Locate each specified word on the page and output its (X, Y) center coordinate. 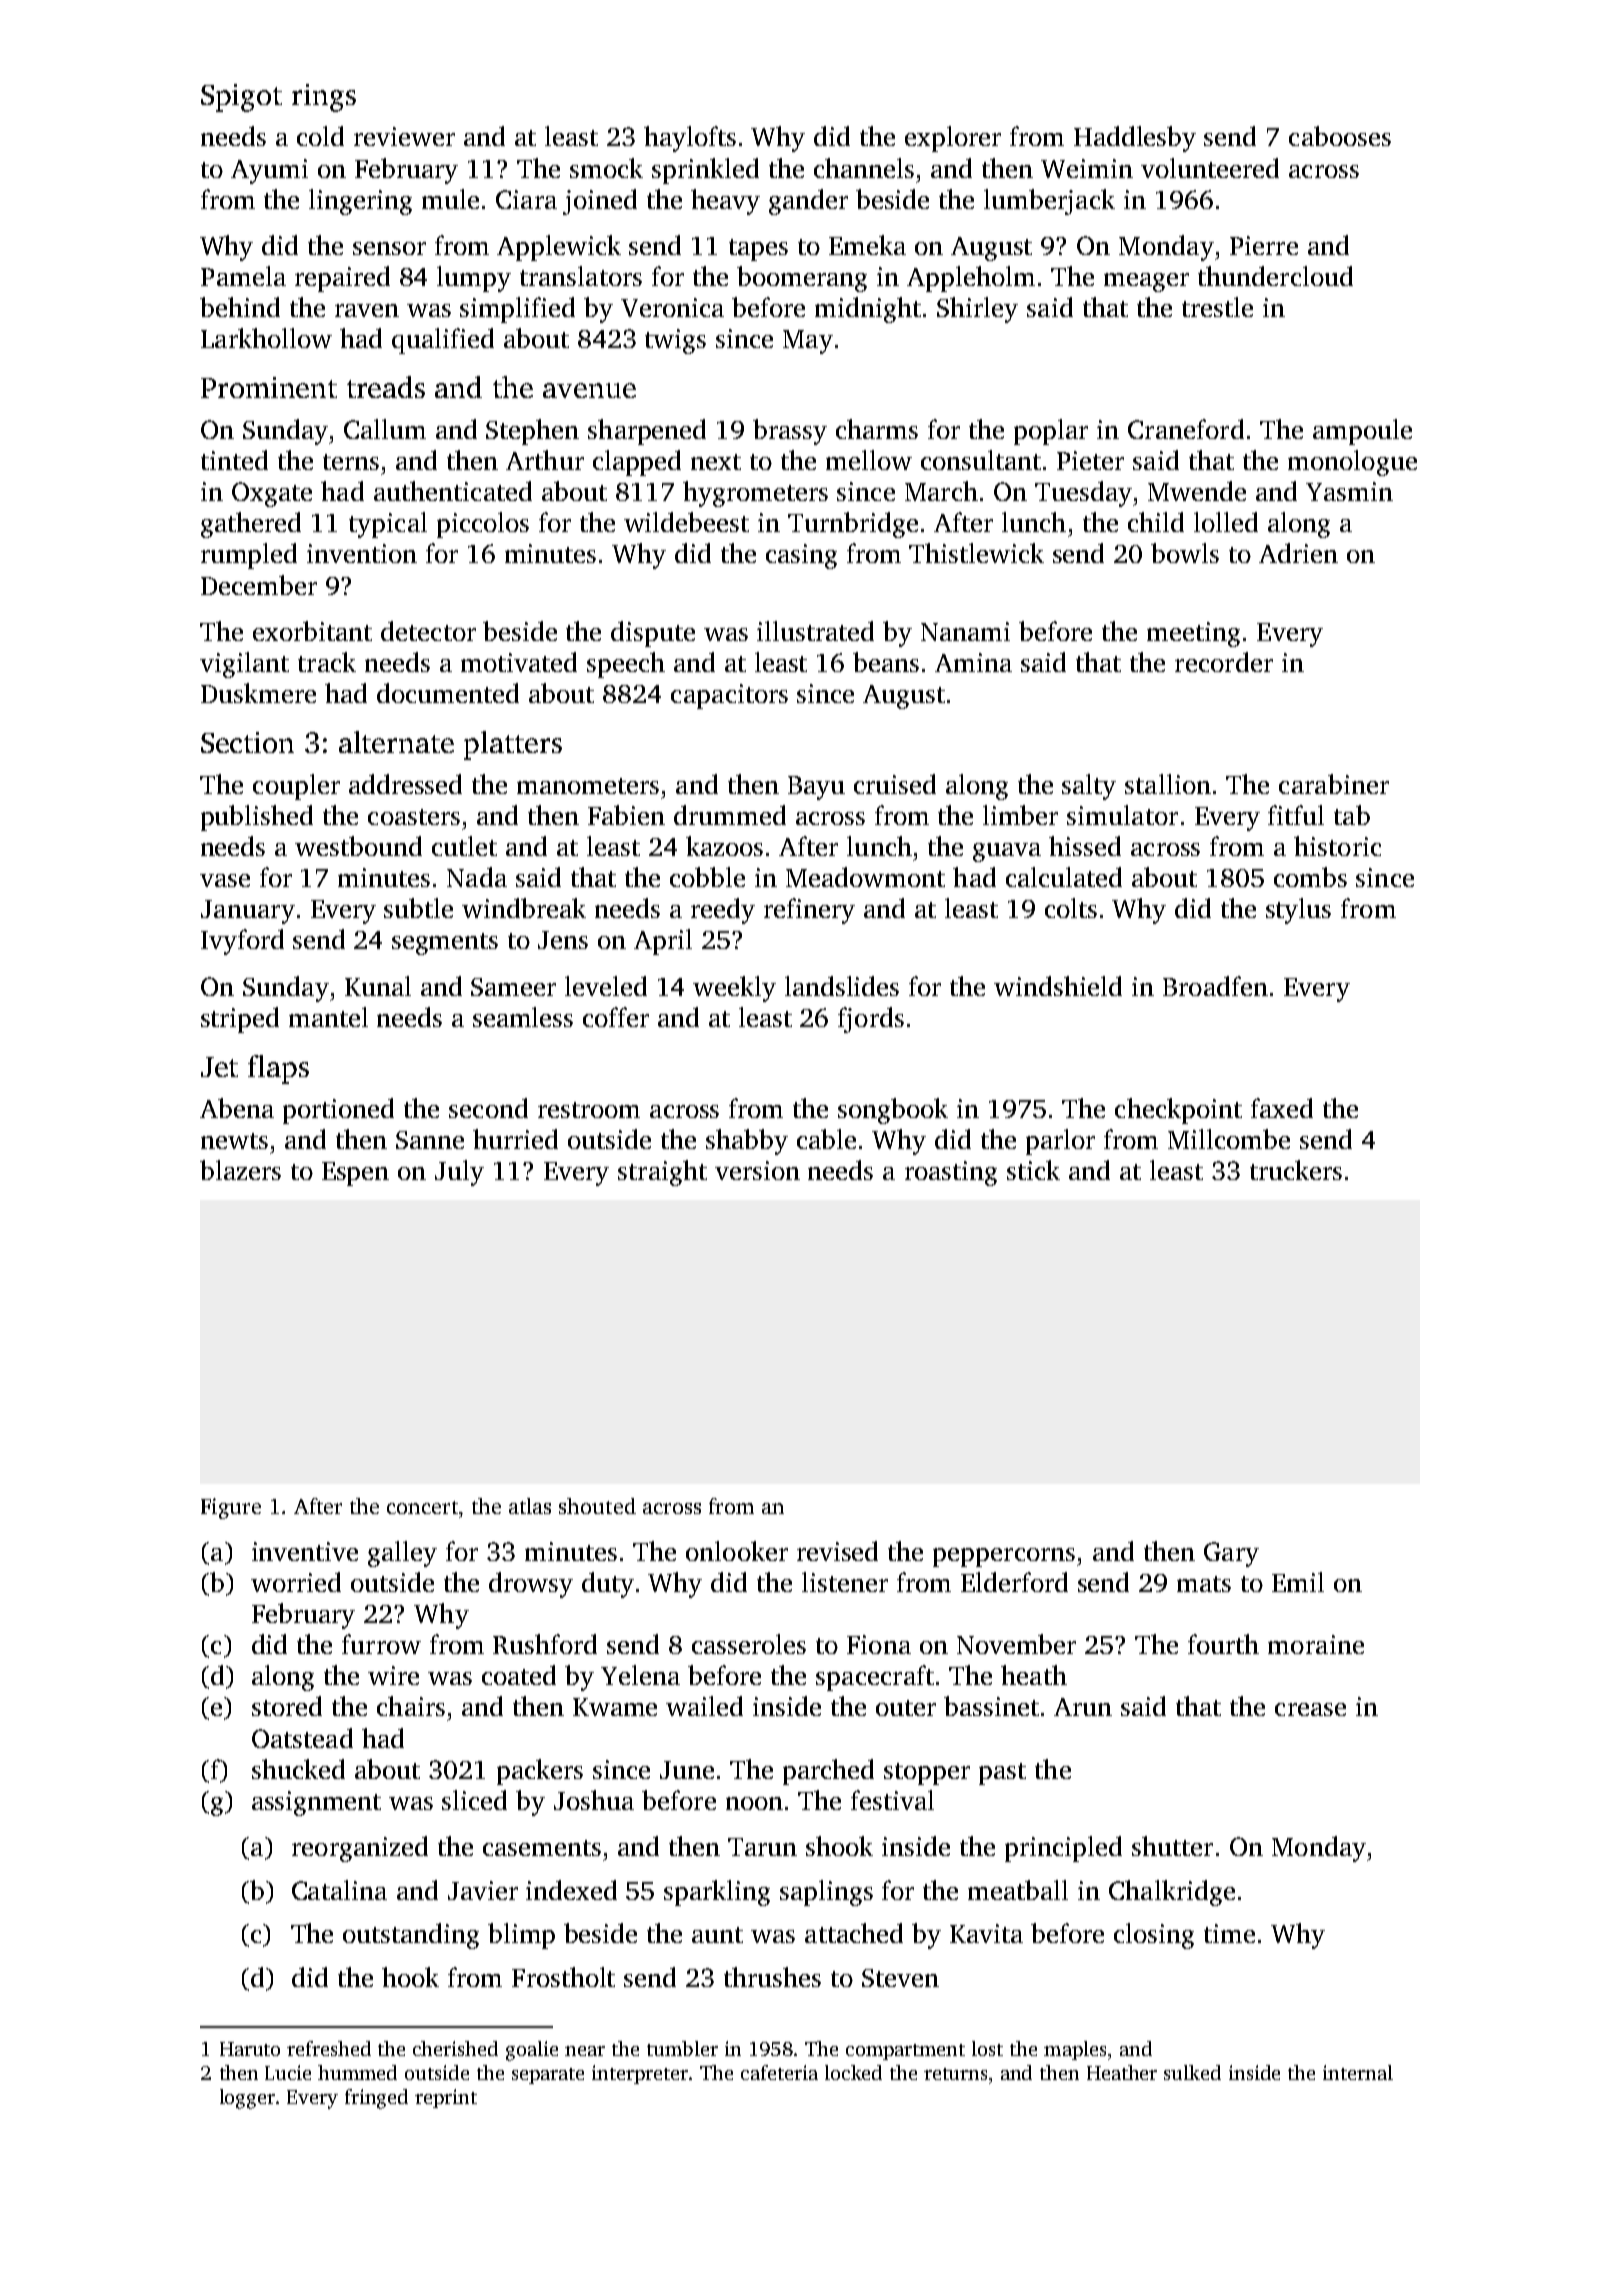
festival (892, 1800)
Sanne (430, 1140)
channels (864, 168)
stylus (1298, 911)
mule (450, 199)
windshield (1058, 986)
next (716, 462)
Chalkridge (1172, 1893)
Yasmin (1349, 491)
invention (362, 553)
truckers (1296, 1170)
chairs (411, 1706)
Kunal (378, 986)
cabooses (1340, 136)
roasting (951, 1173)
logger (247, 2099)
